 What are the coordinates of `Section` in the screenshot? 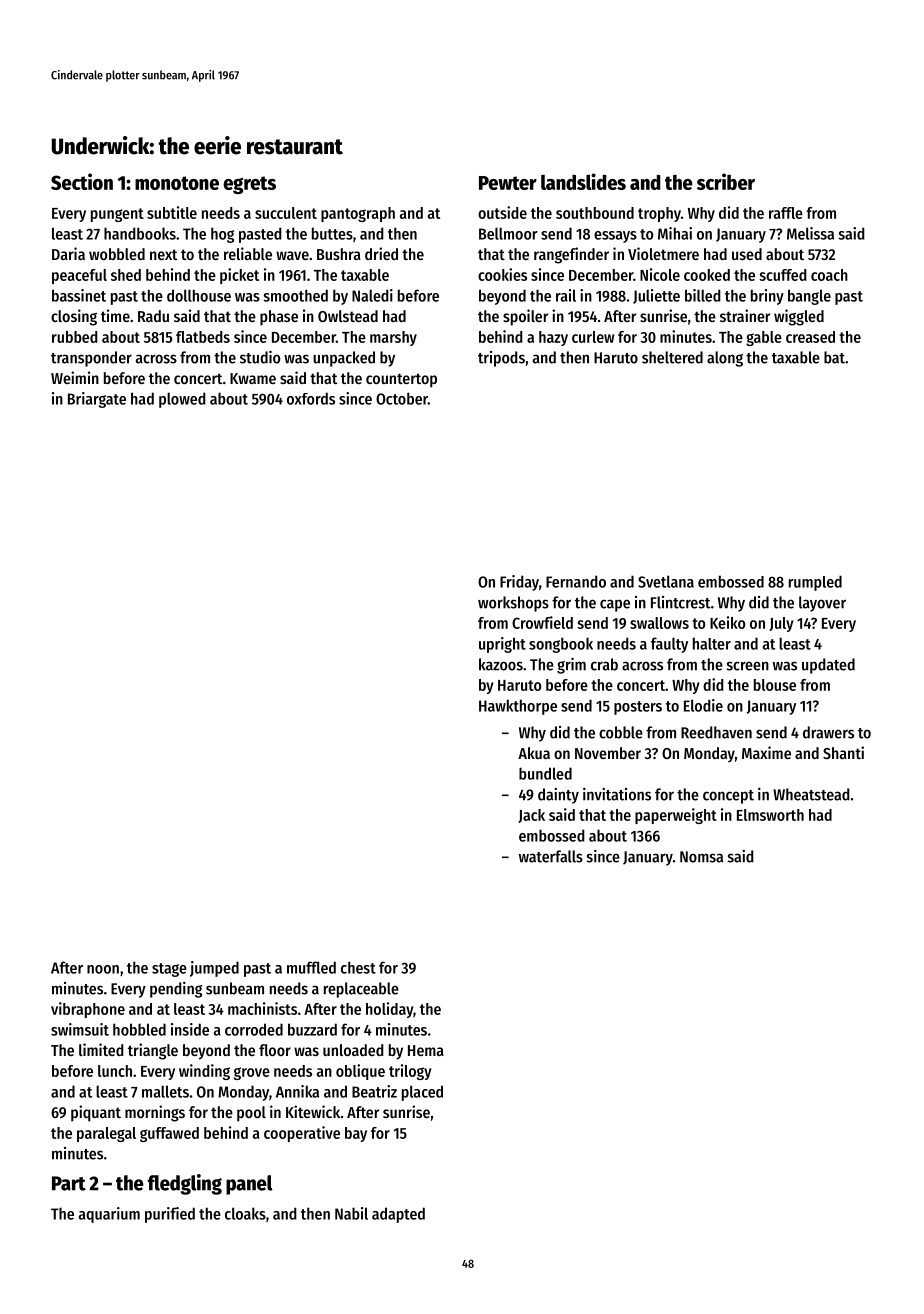 It's located at (82, 181).
